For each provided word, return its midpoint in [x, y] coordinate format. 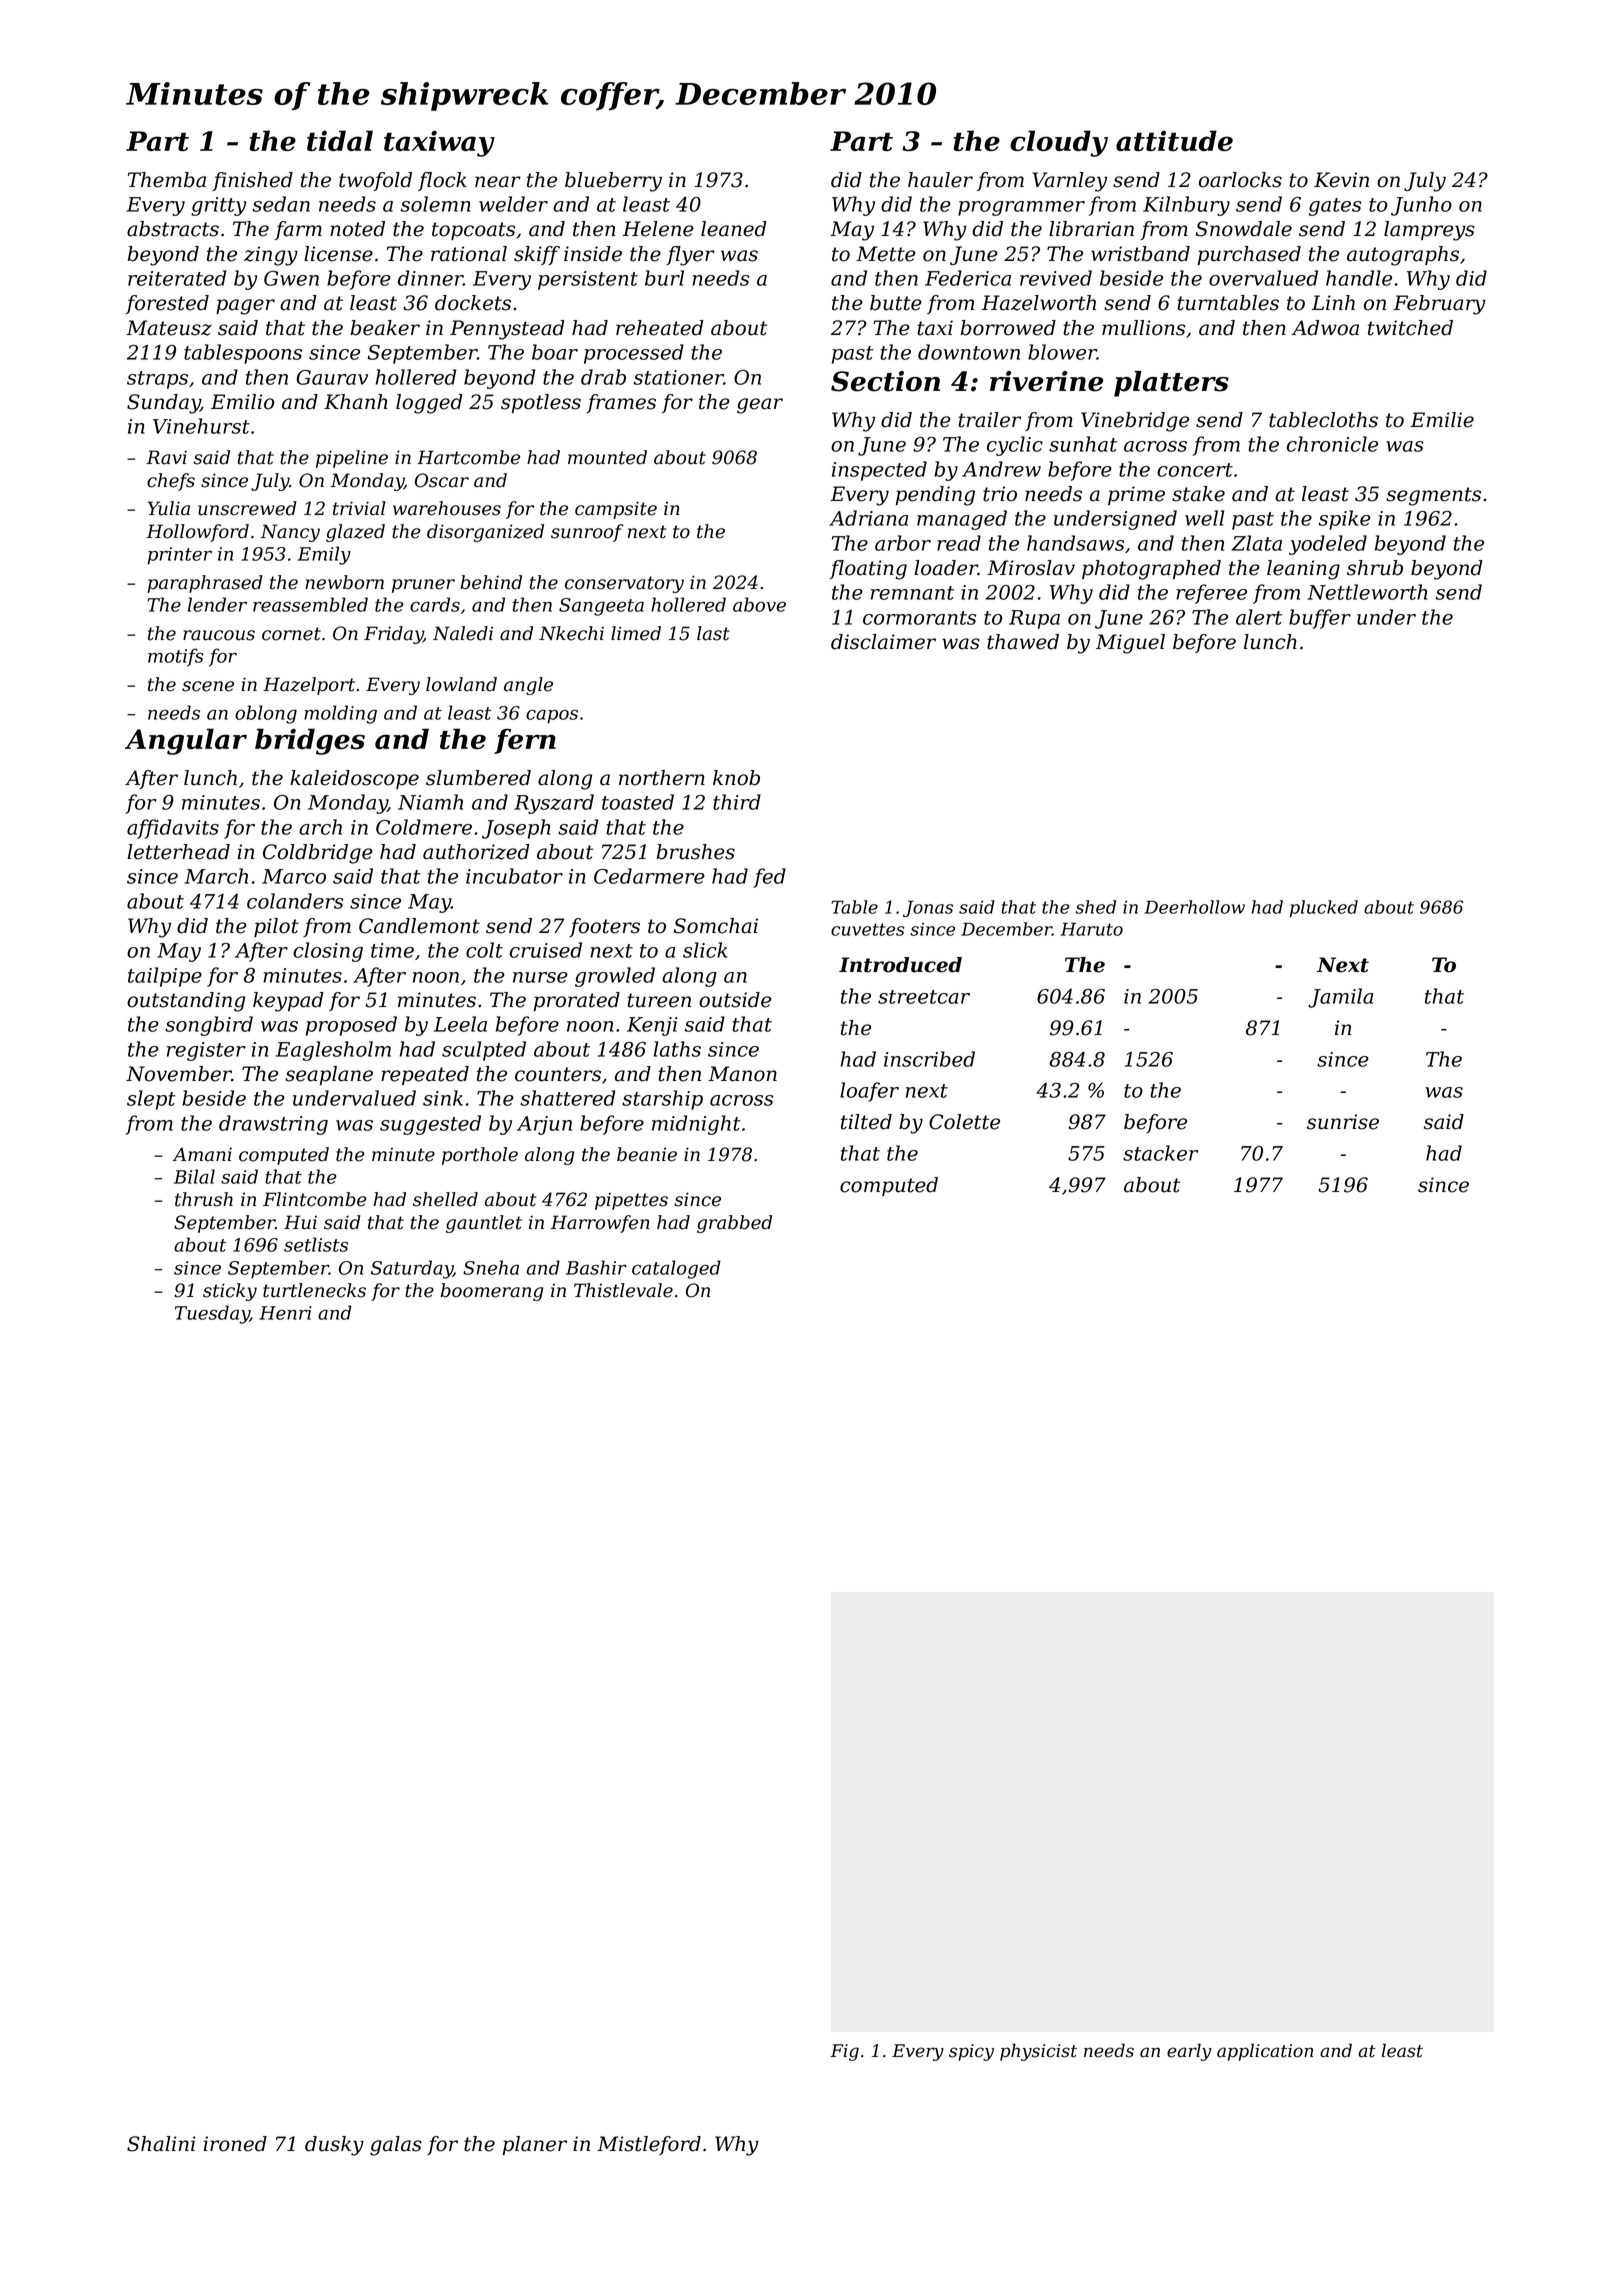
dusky [334, 2146]
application [1265, 2052]
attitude [1174, 140]
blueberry [613, 182]
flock [442, 181]
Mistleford [649, 2145]
